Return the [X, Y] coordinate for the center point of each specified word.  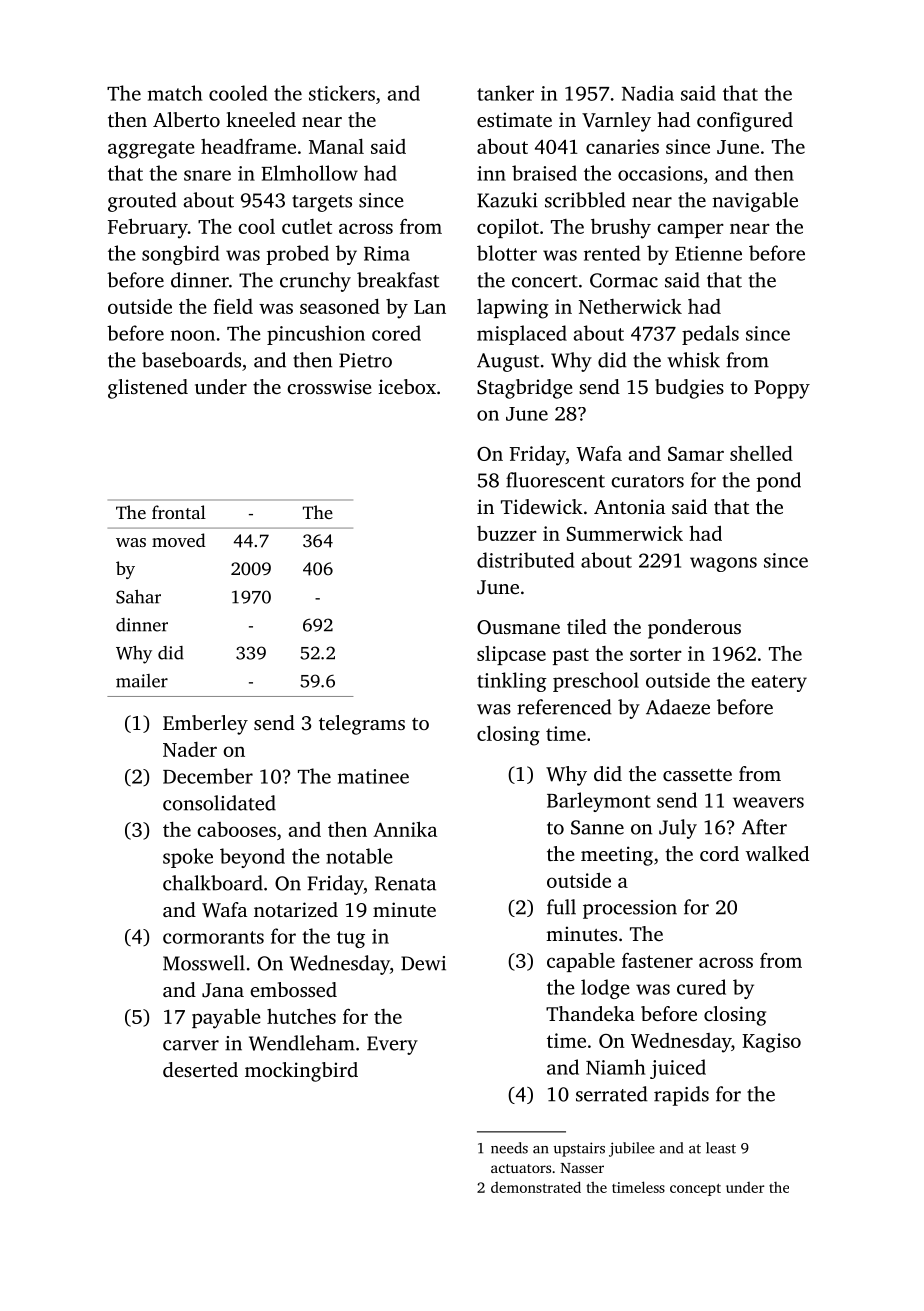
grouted [142, 202]
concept [695, 1190]
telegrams [362, 725]
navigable [755, 202]
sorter [656, 654]
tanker [505, 93]
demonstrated [536, 1187]
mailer [142, 681]
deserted [200, 1069]
